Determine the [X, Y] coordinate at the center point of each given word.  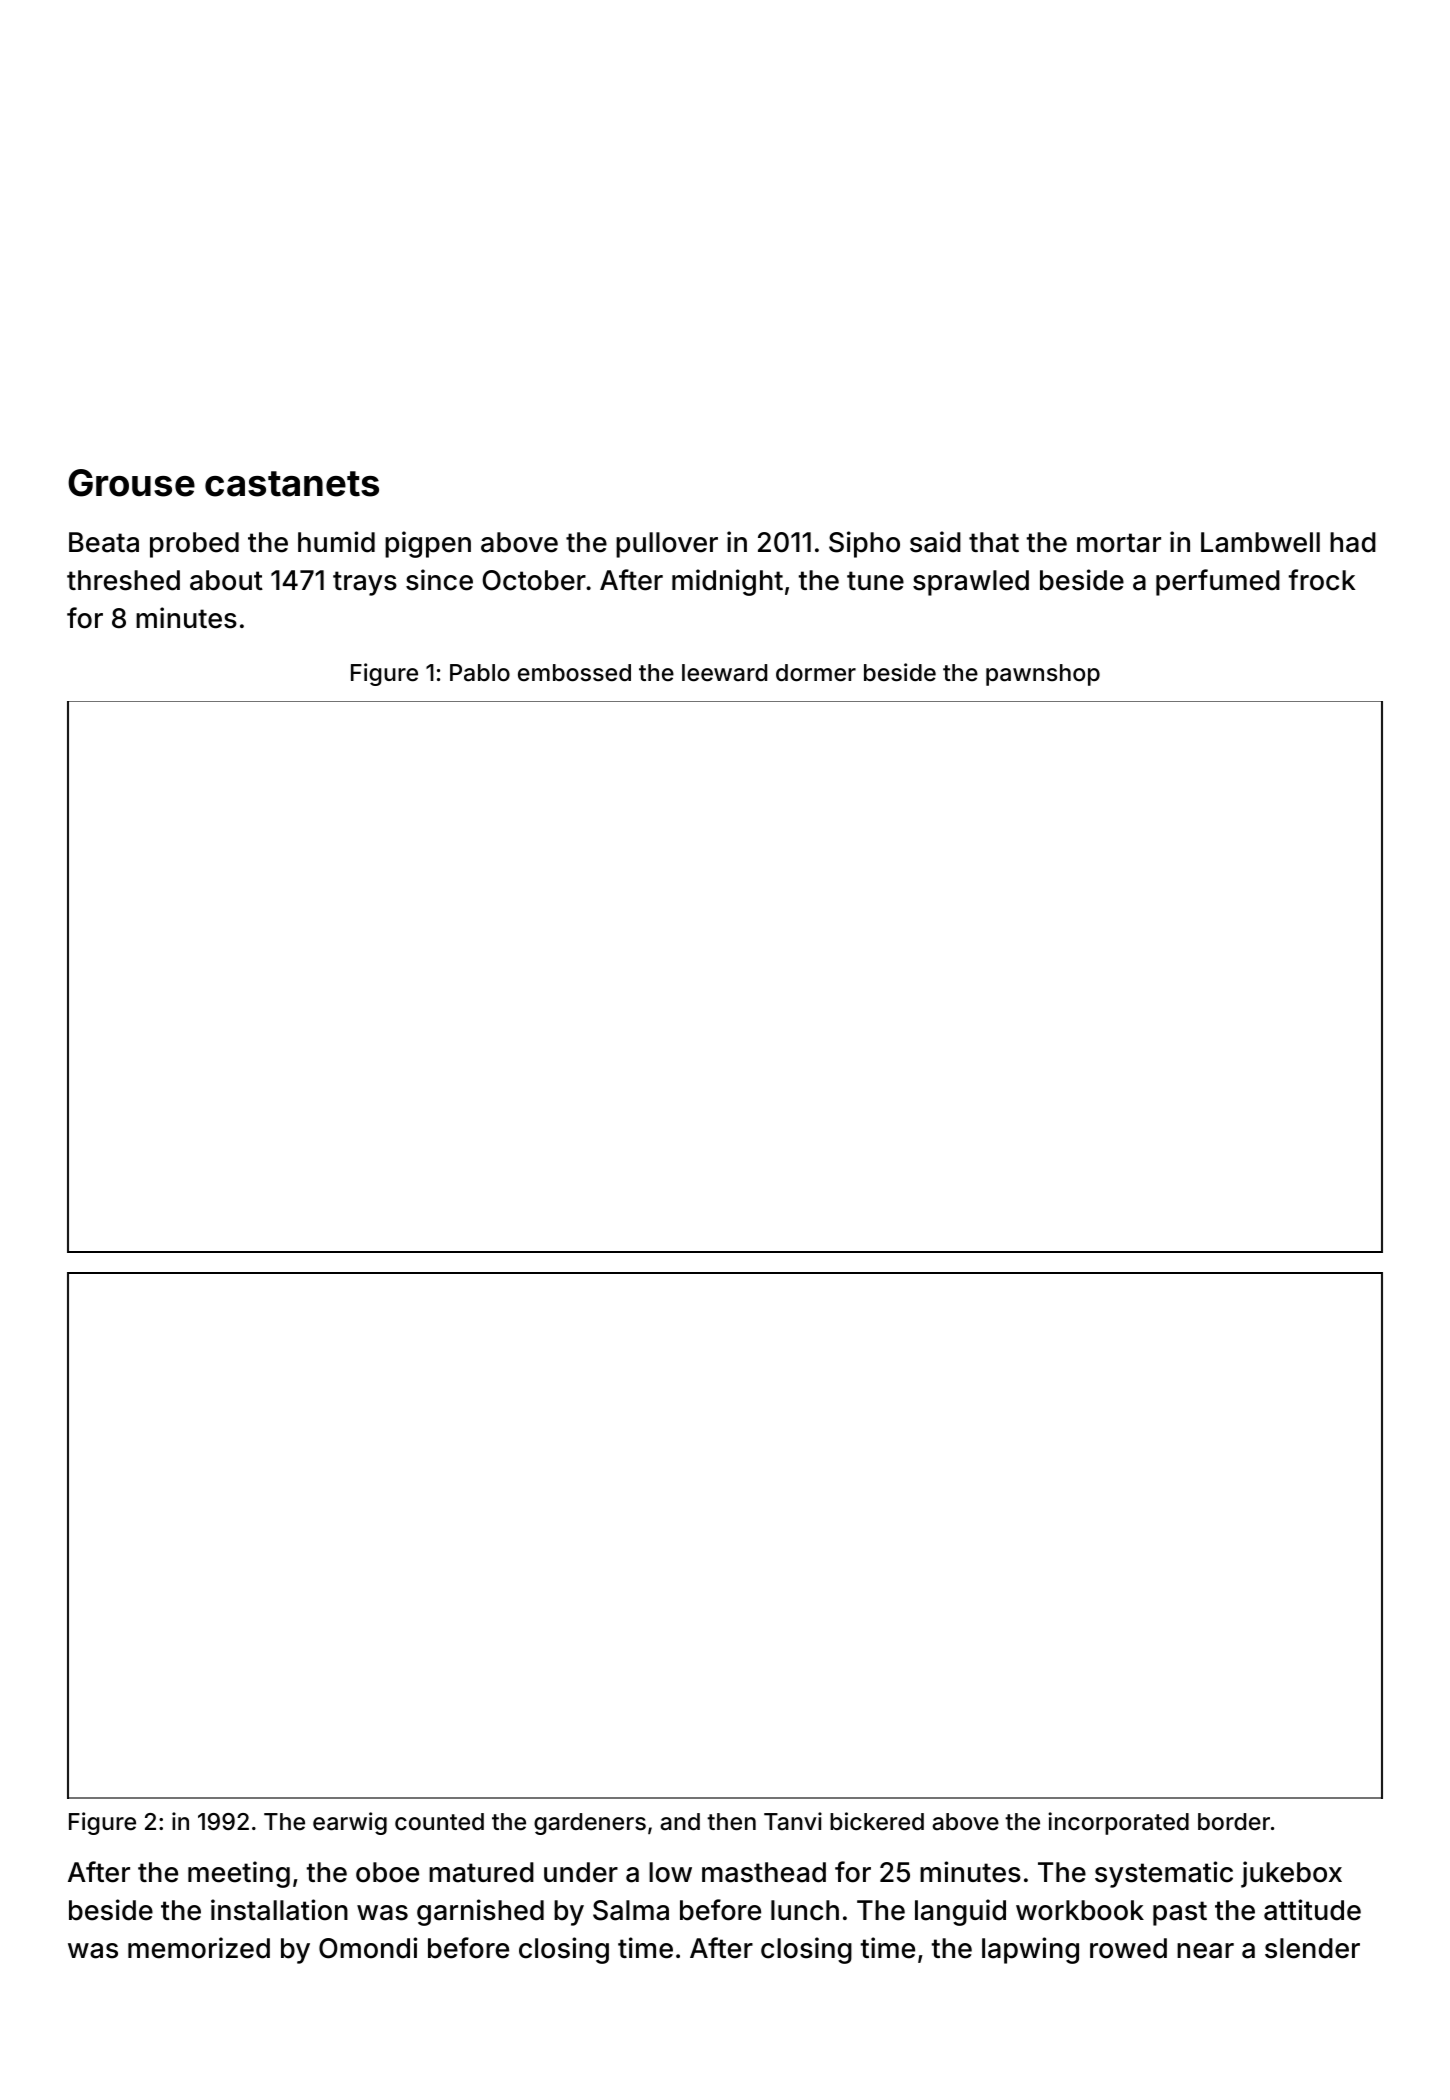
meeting [239, 1874]
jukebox [1291, 1874]
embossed [574, 673]
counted [439, 1822]
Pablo [480, 673]
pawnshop [1043, 675]
